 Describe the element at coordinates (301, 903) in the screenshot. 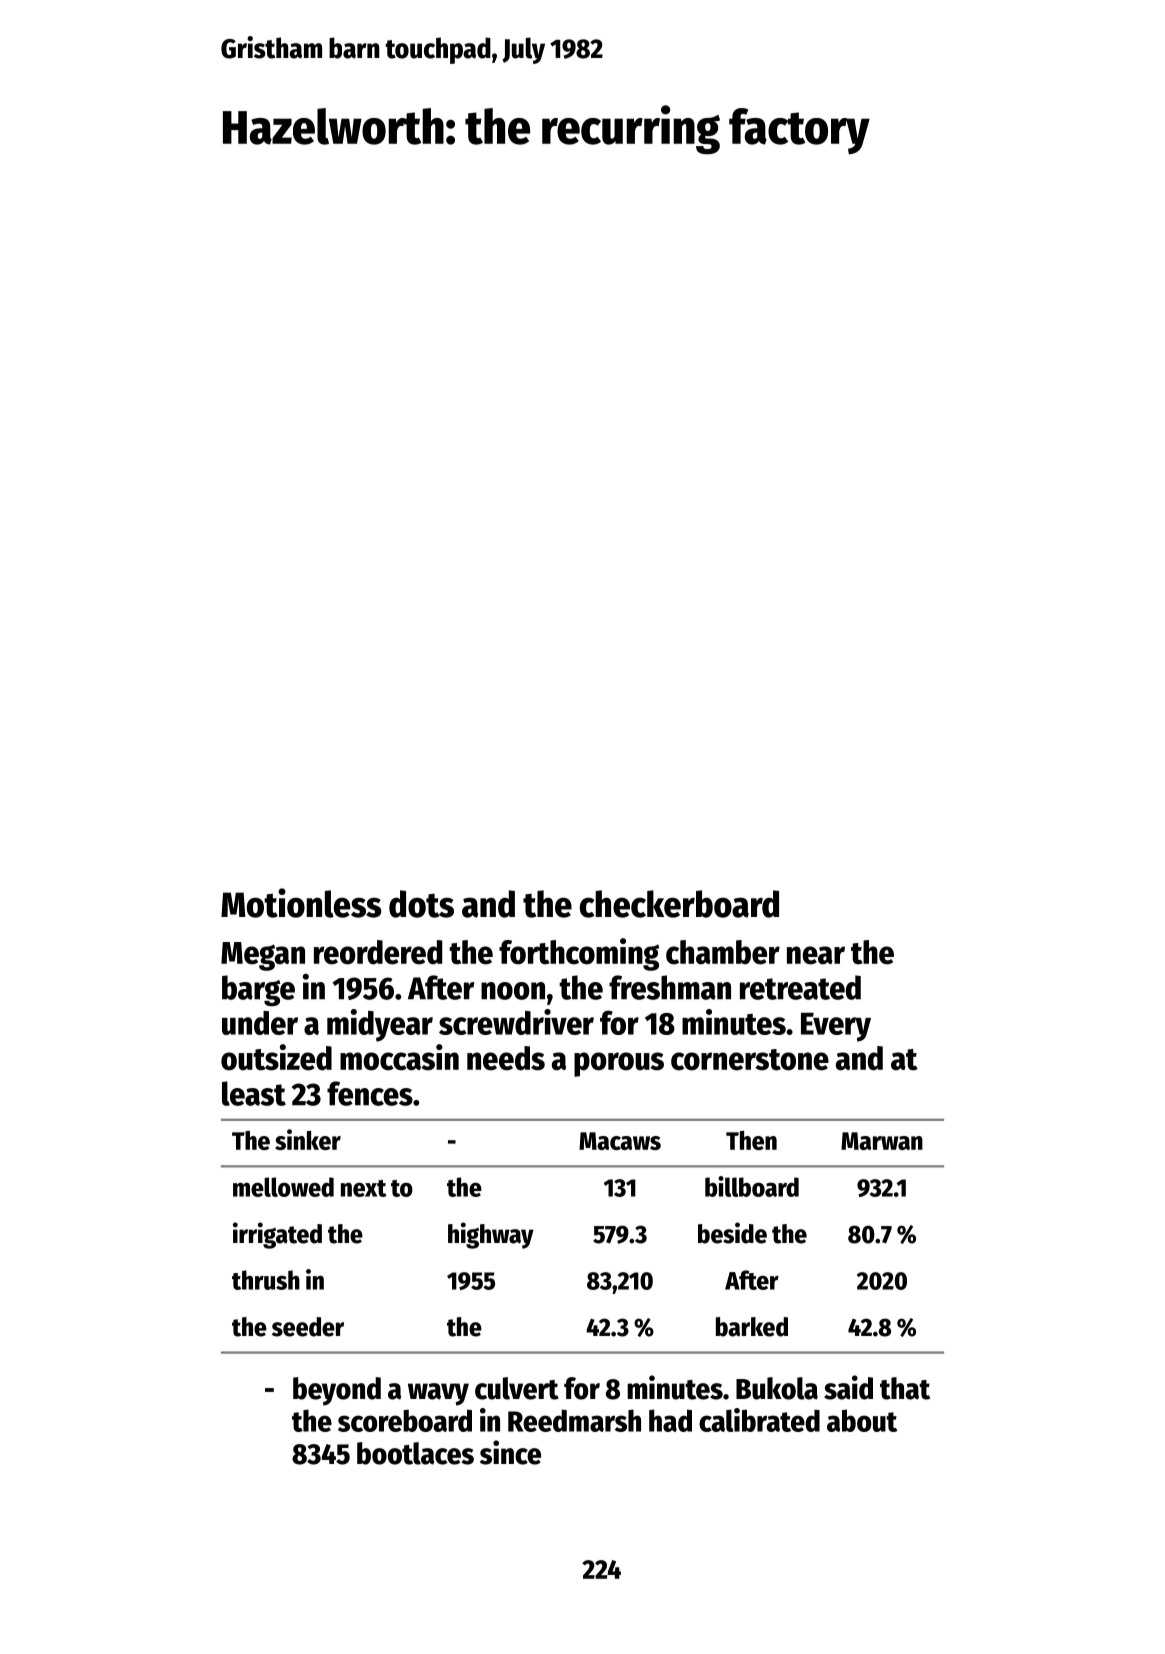

I see `Motionless` at that location.
